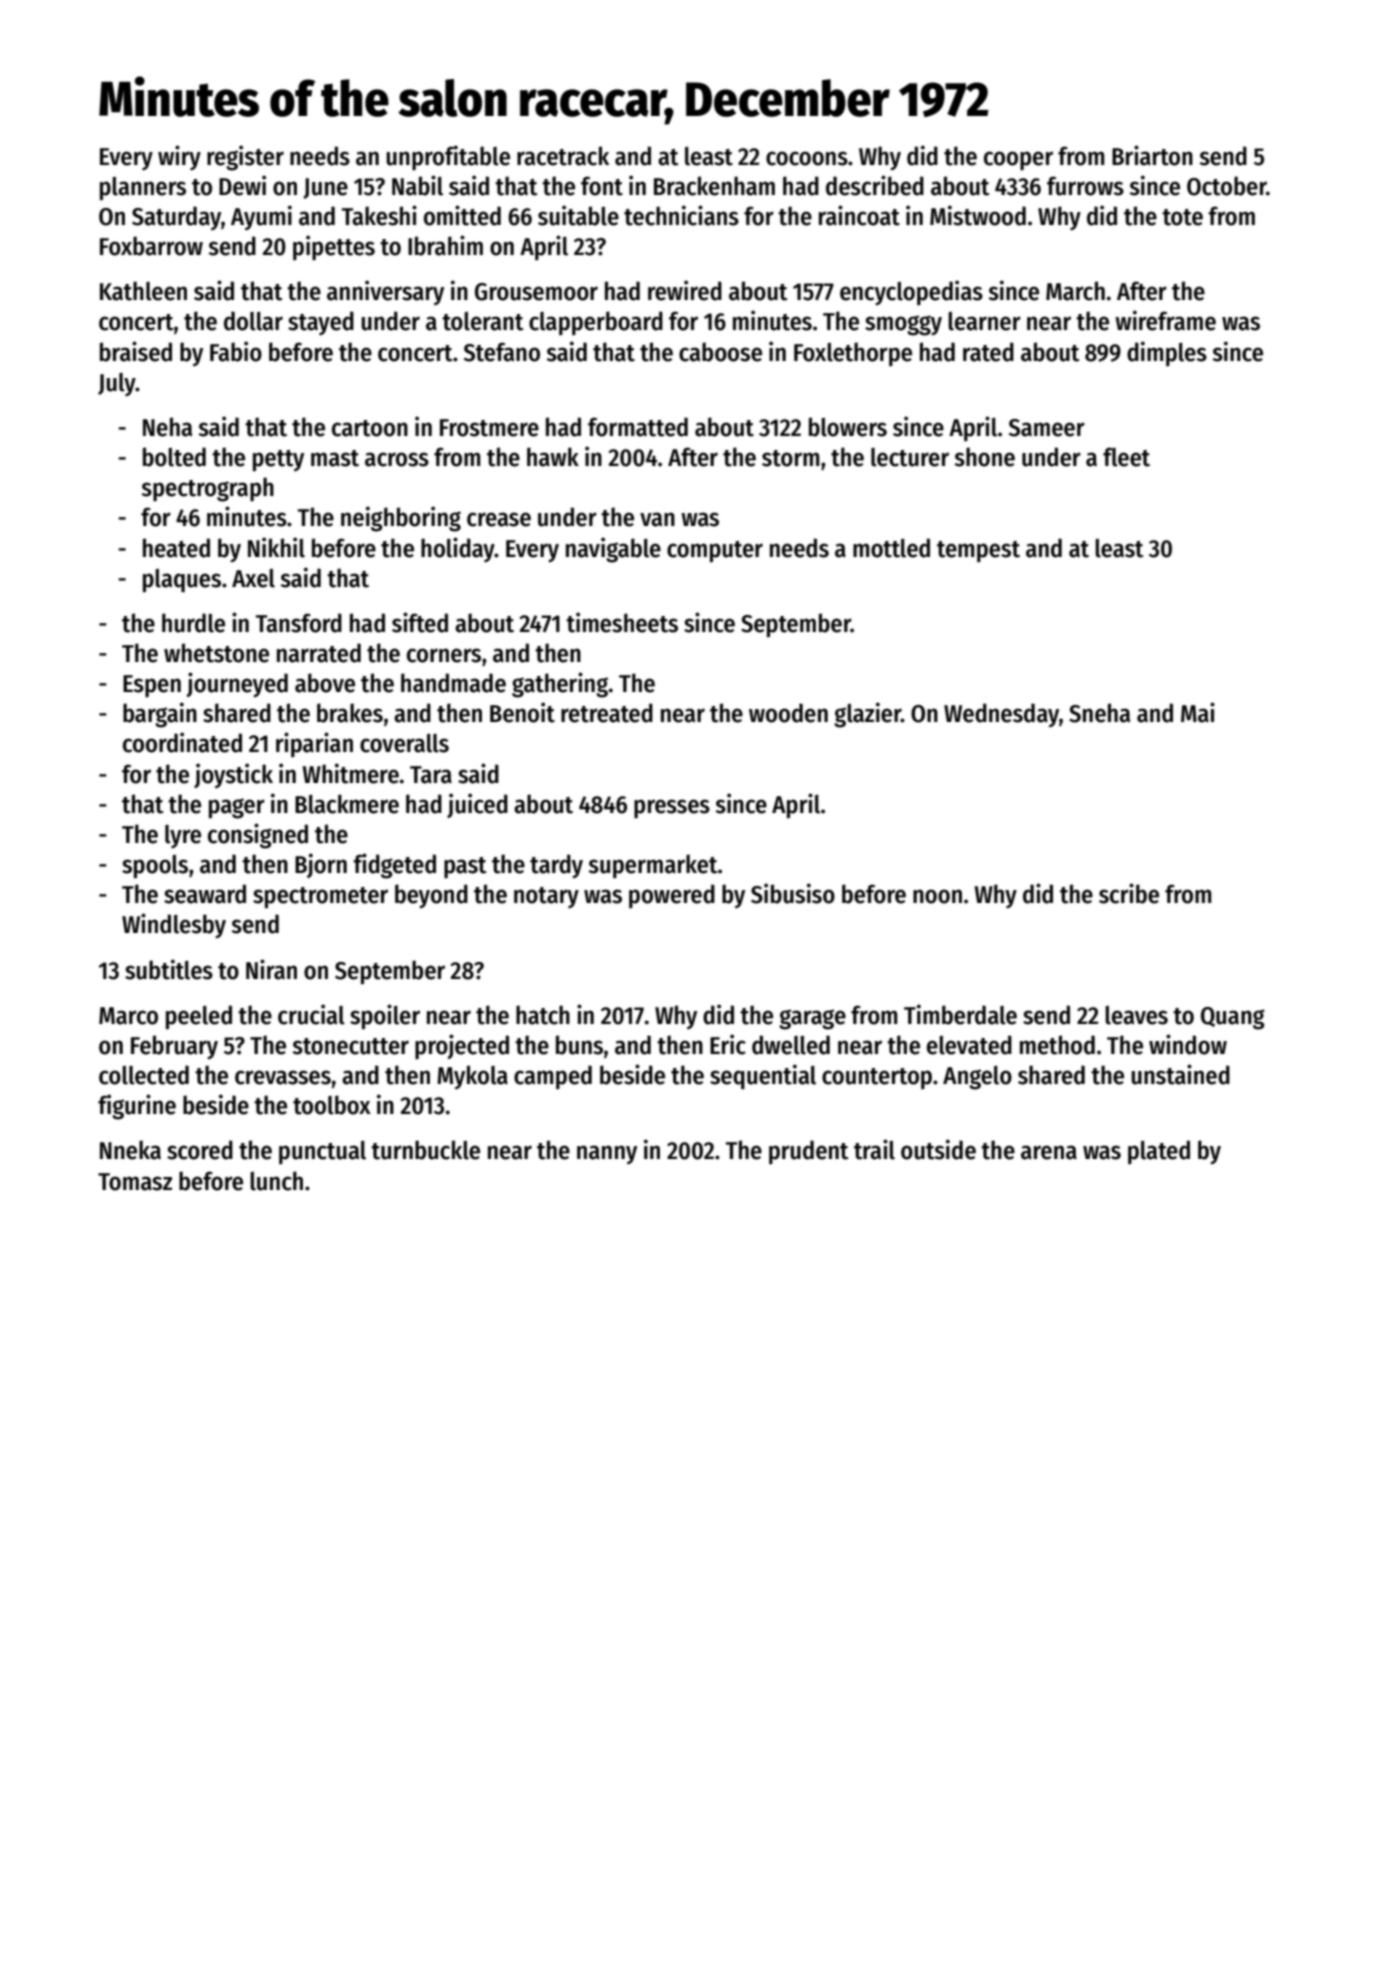  Describe the element at coordinates (1167, 353) in the screenshot. I see `dimples` at that location.
